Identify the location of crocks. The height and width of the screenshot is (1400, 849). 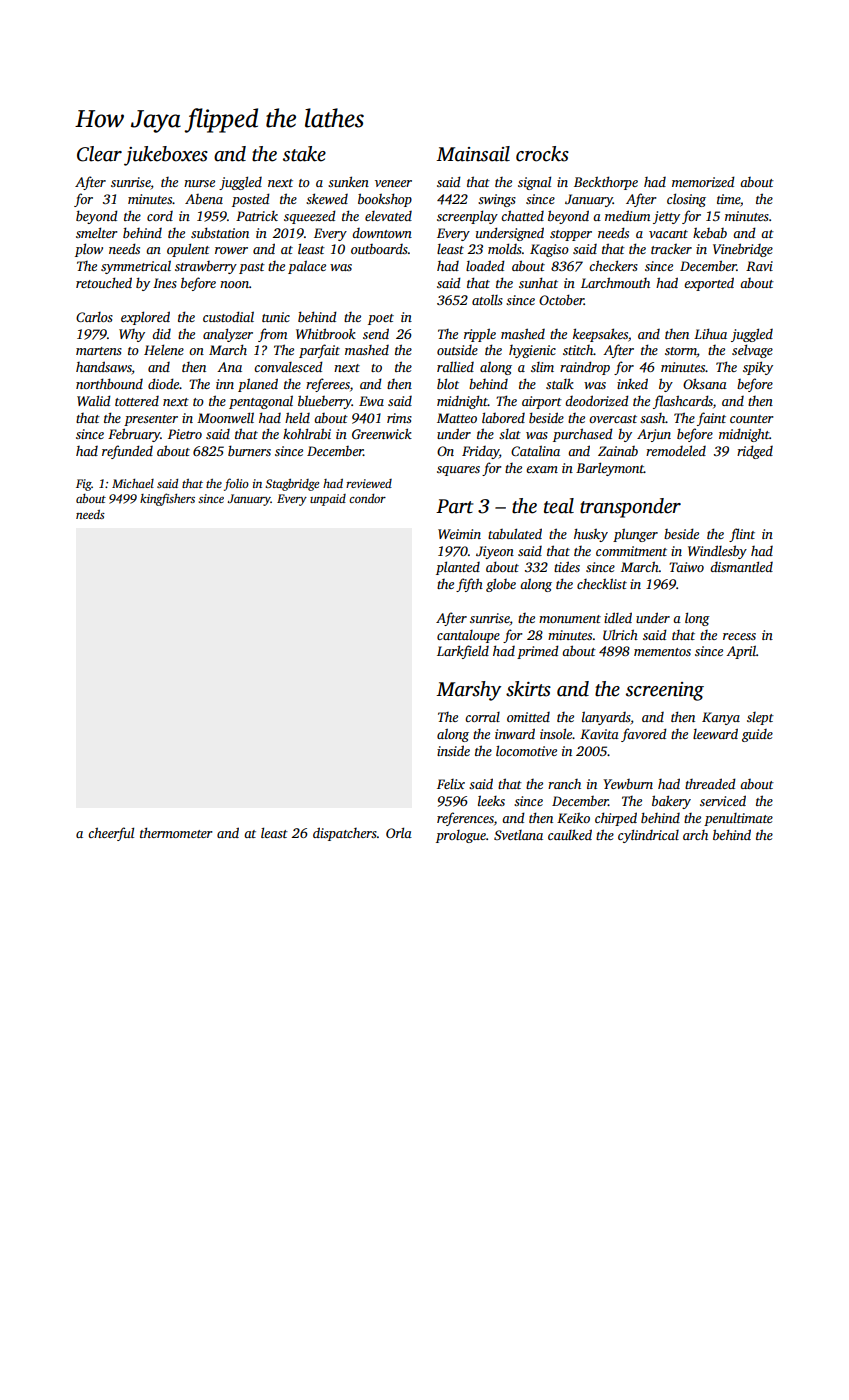
(542, 154).
